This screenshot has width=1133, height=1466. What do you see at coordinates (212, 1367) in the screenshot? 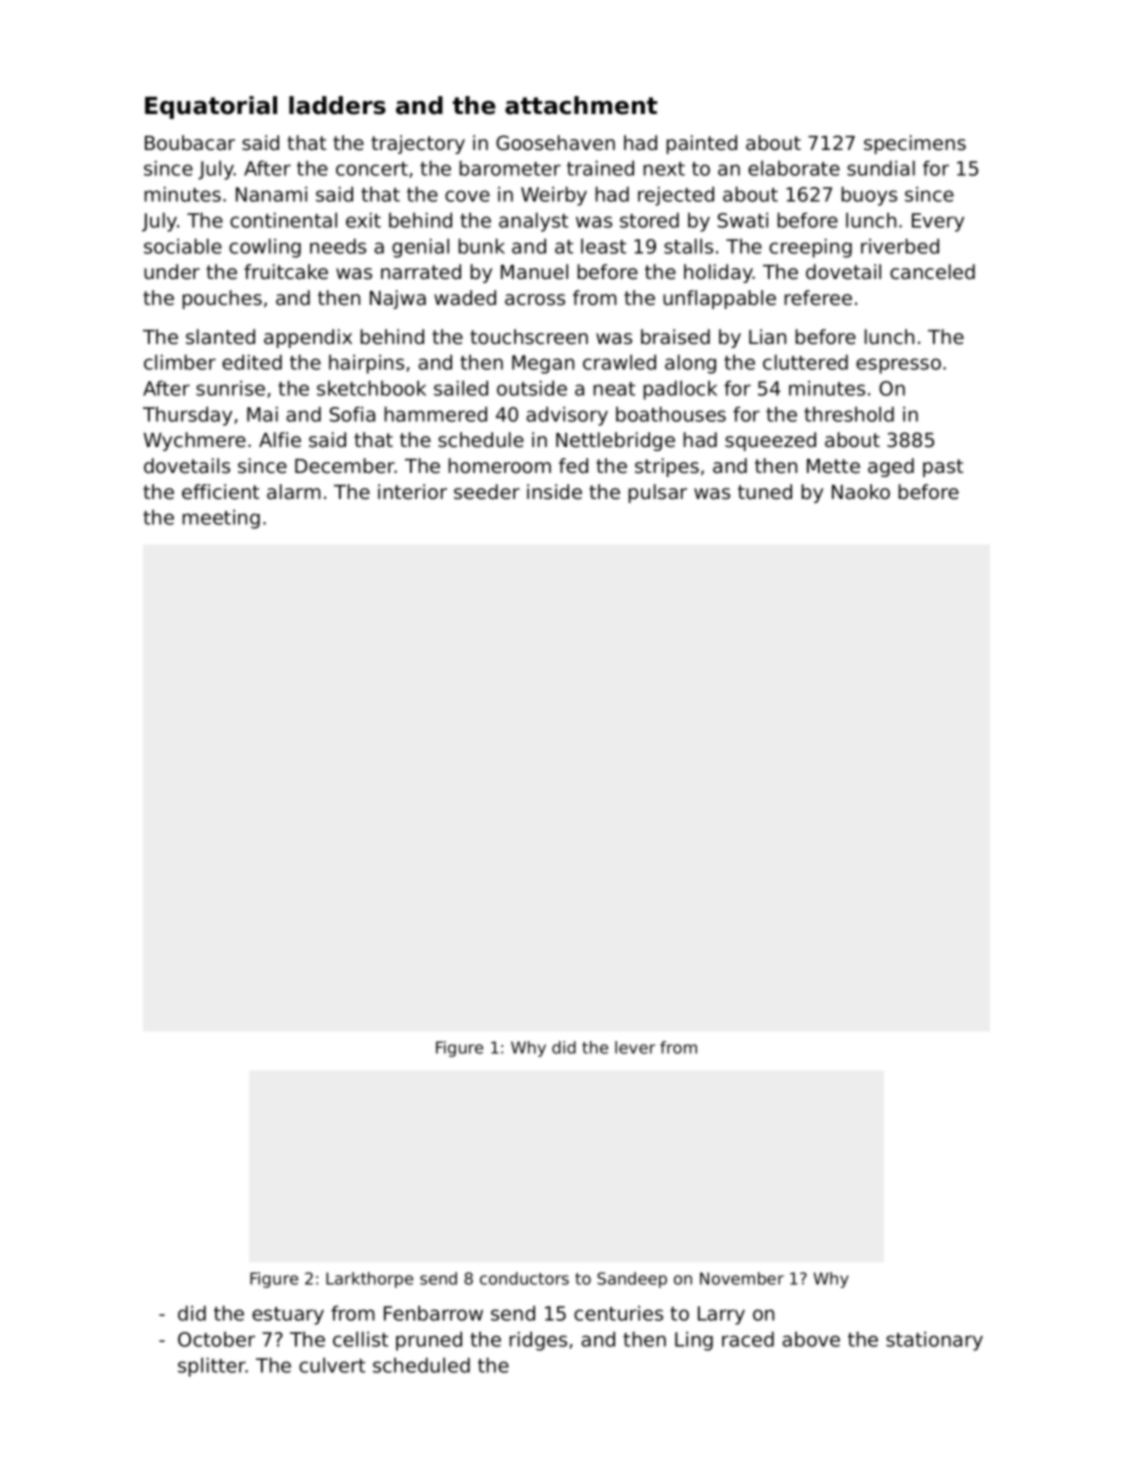
I see `splitter` at bounding box center [212, 1367].
